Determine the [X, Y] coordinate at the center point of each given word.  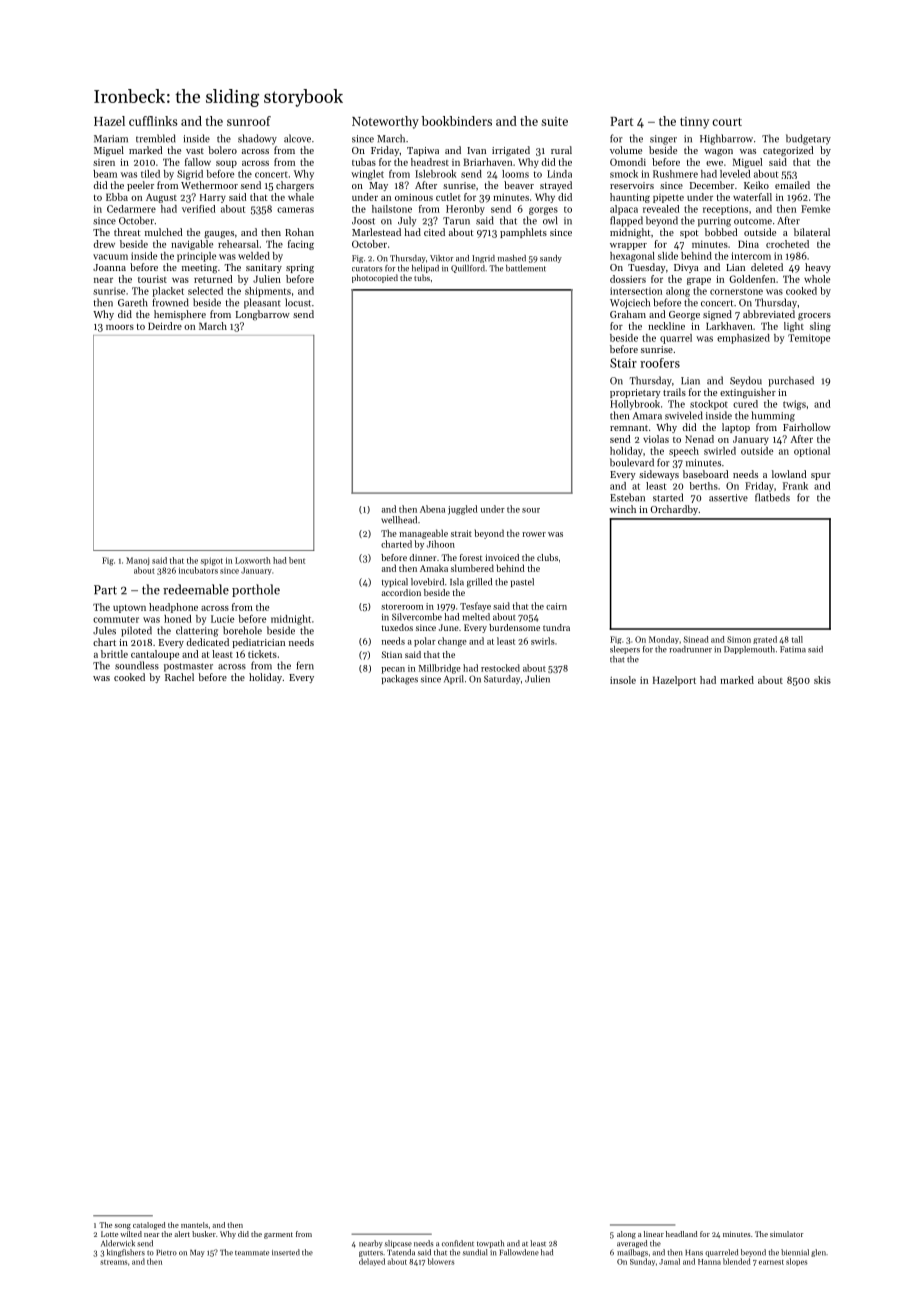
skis [822, 680]
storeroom [402, 607]
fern [305, 665]
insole [623, 680]
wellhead [399, 520]
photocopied [375, 278]
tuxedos [397, 627]
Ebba [117, 197]
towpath [490, 1244]
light [794, 327]
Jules [104, 630]
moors [120, 327]
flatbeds [772, 497]
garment [278, 1235]
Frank [795, 486]
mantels [194, 1225]
